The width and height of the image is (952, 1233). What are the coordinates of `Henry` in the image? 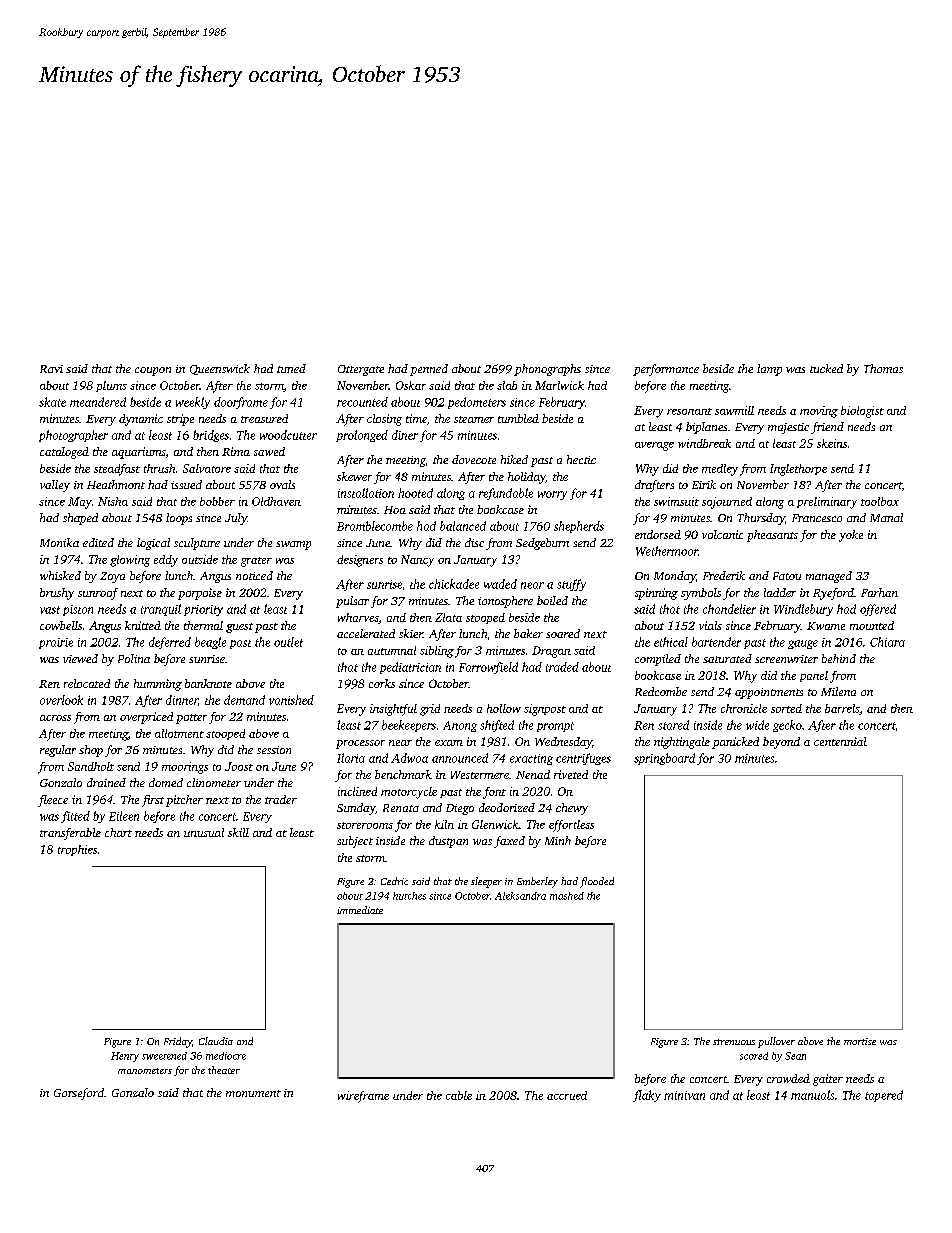 It's located at (125, 1057).
